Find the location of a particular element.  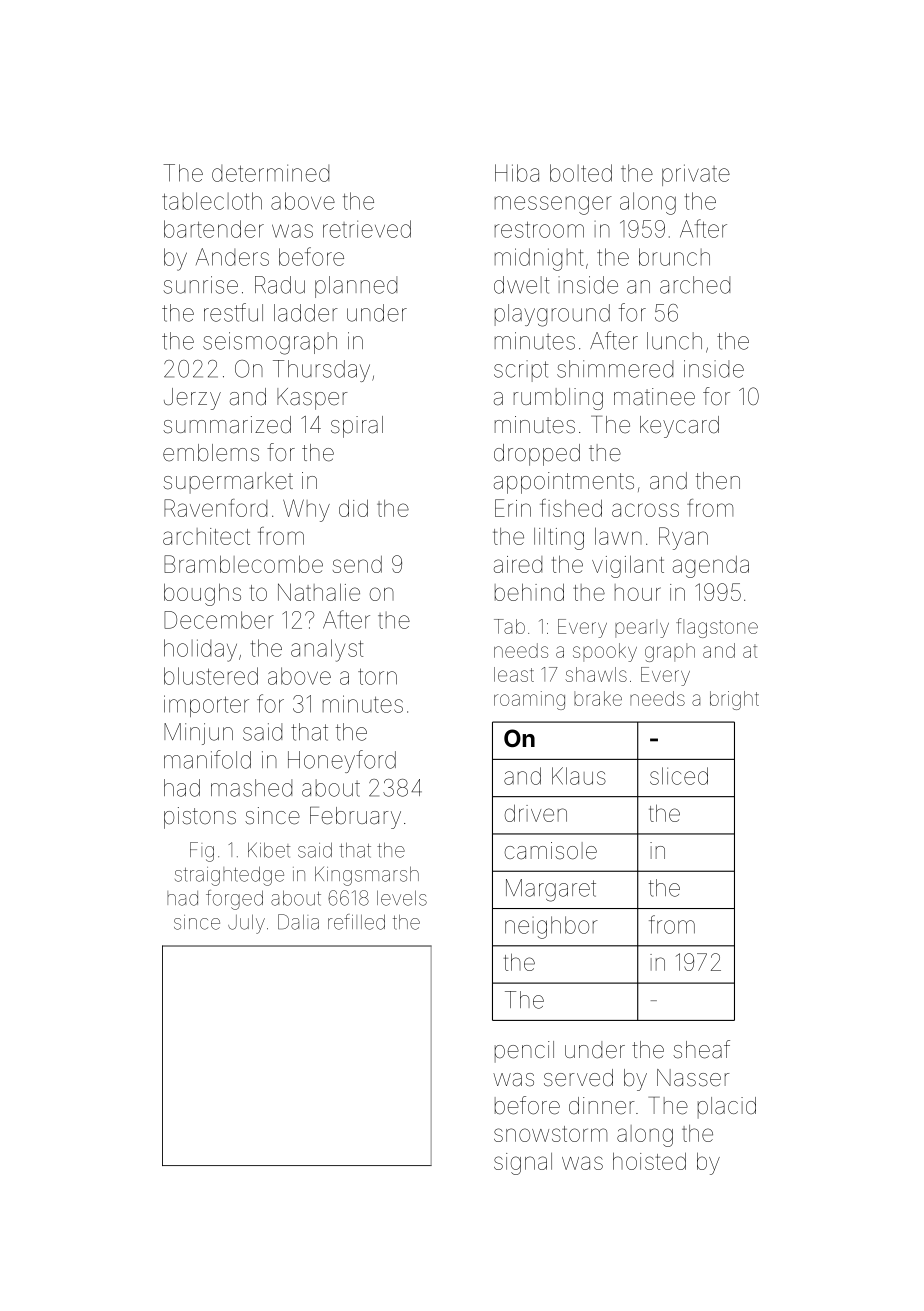

July is located at coordinates (246, 924).
